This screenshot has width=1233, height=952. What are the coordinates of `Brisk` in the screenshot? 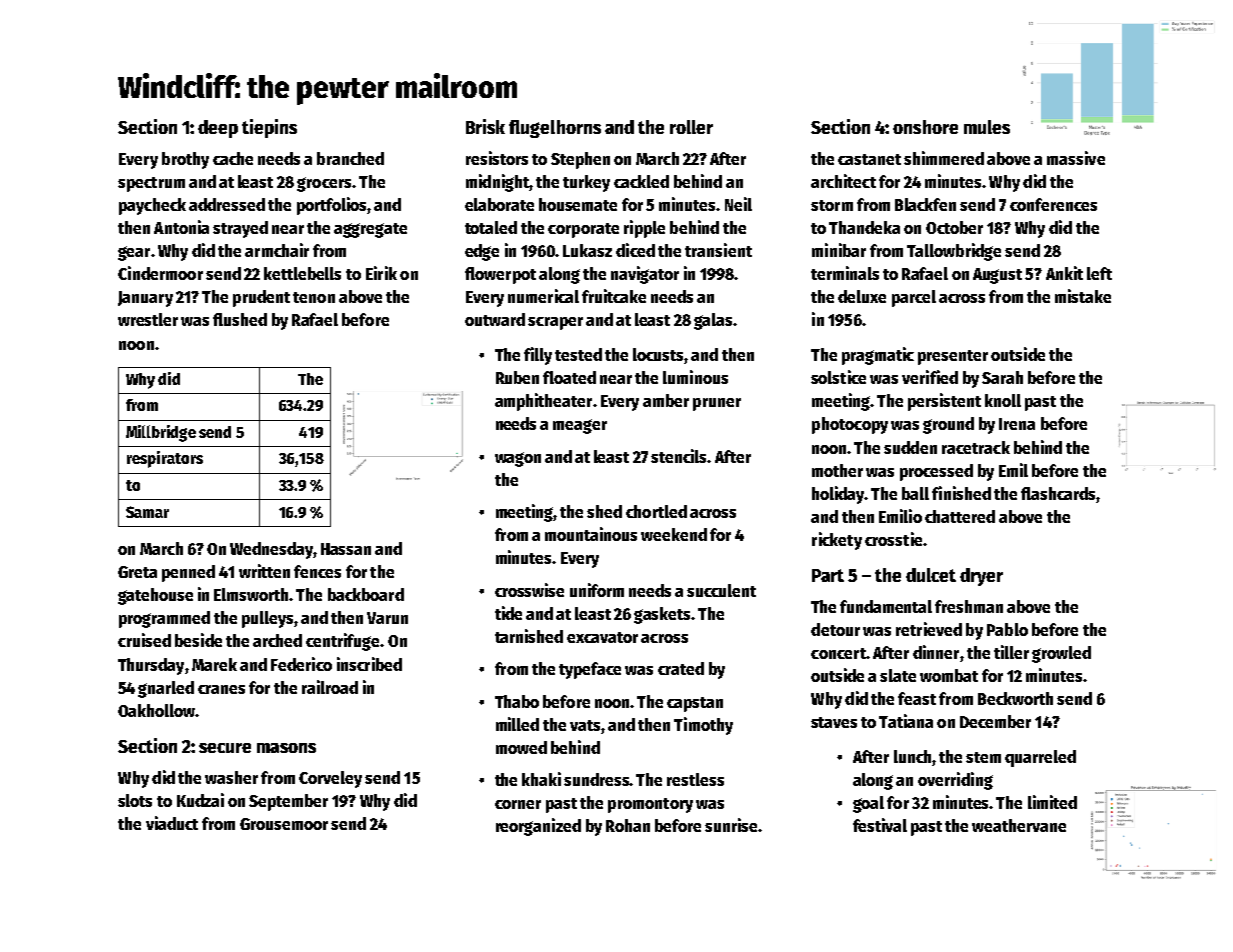 It's located at (485, 126).
